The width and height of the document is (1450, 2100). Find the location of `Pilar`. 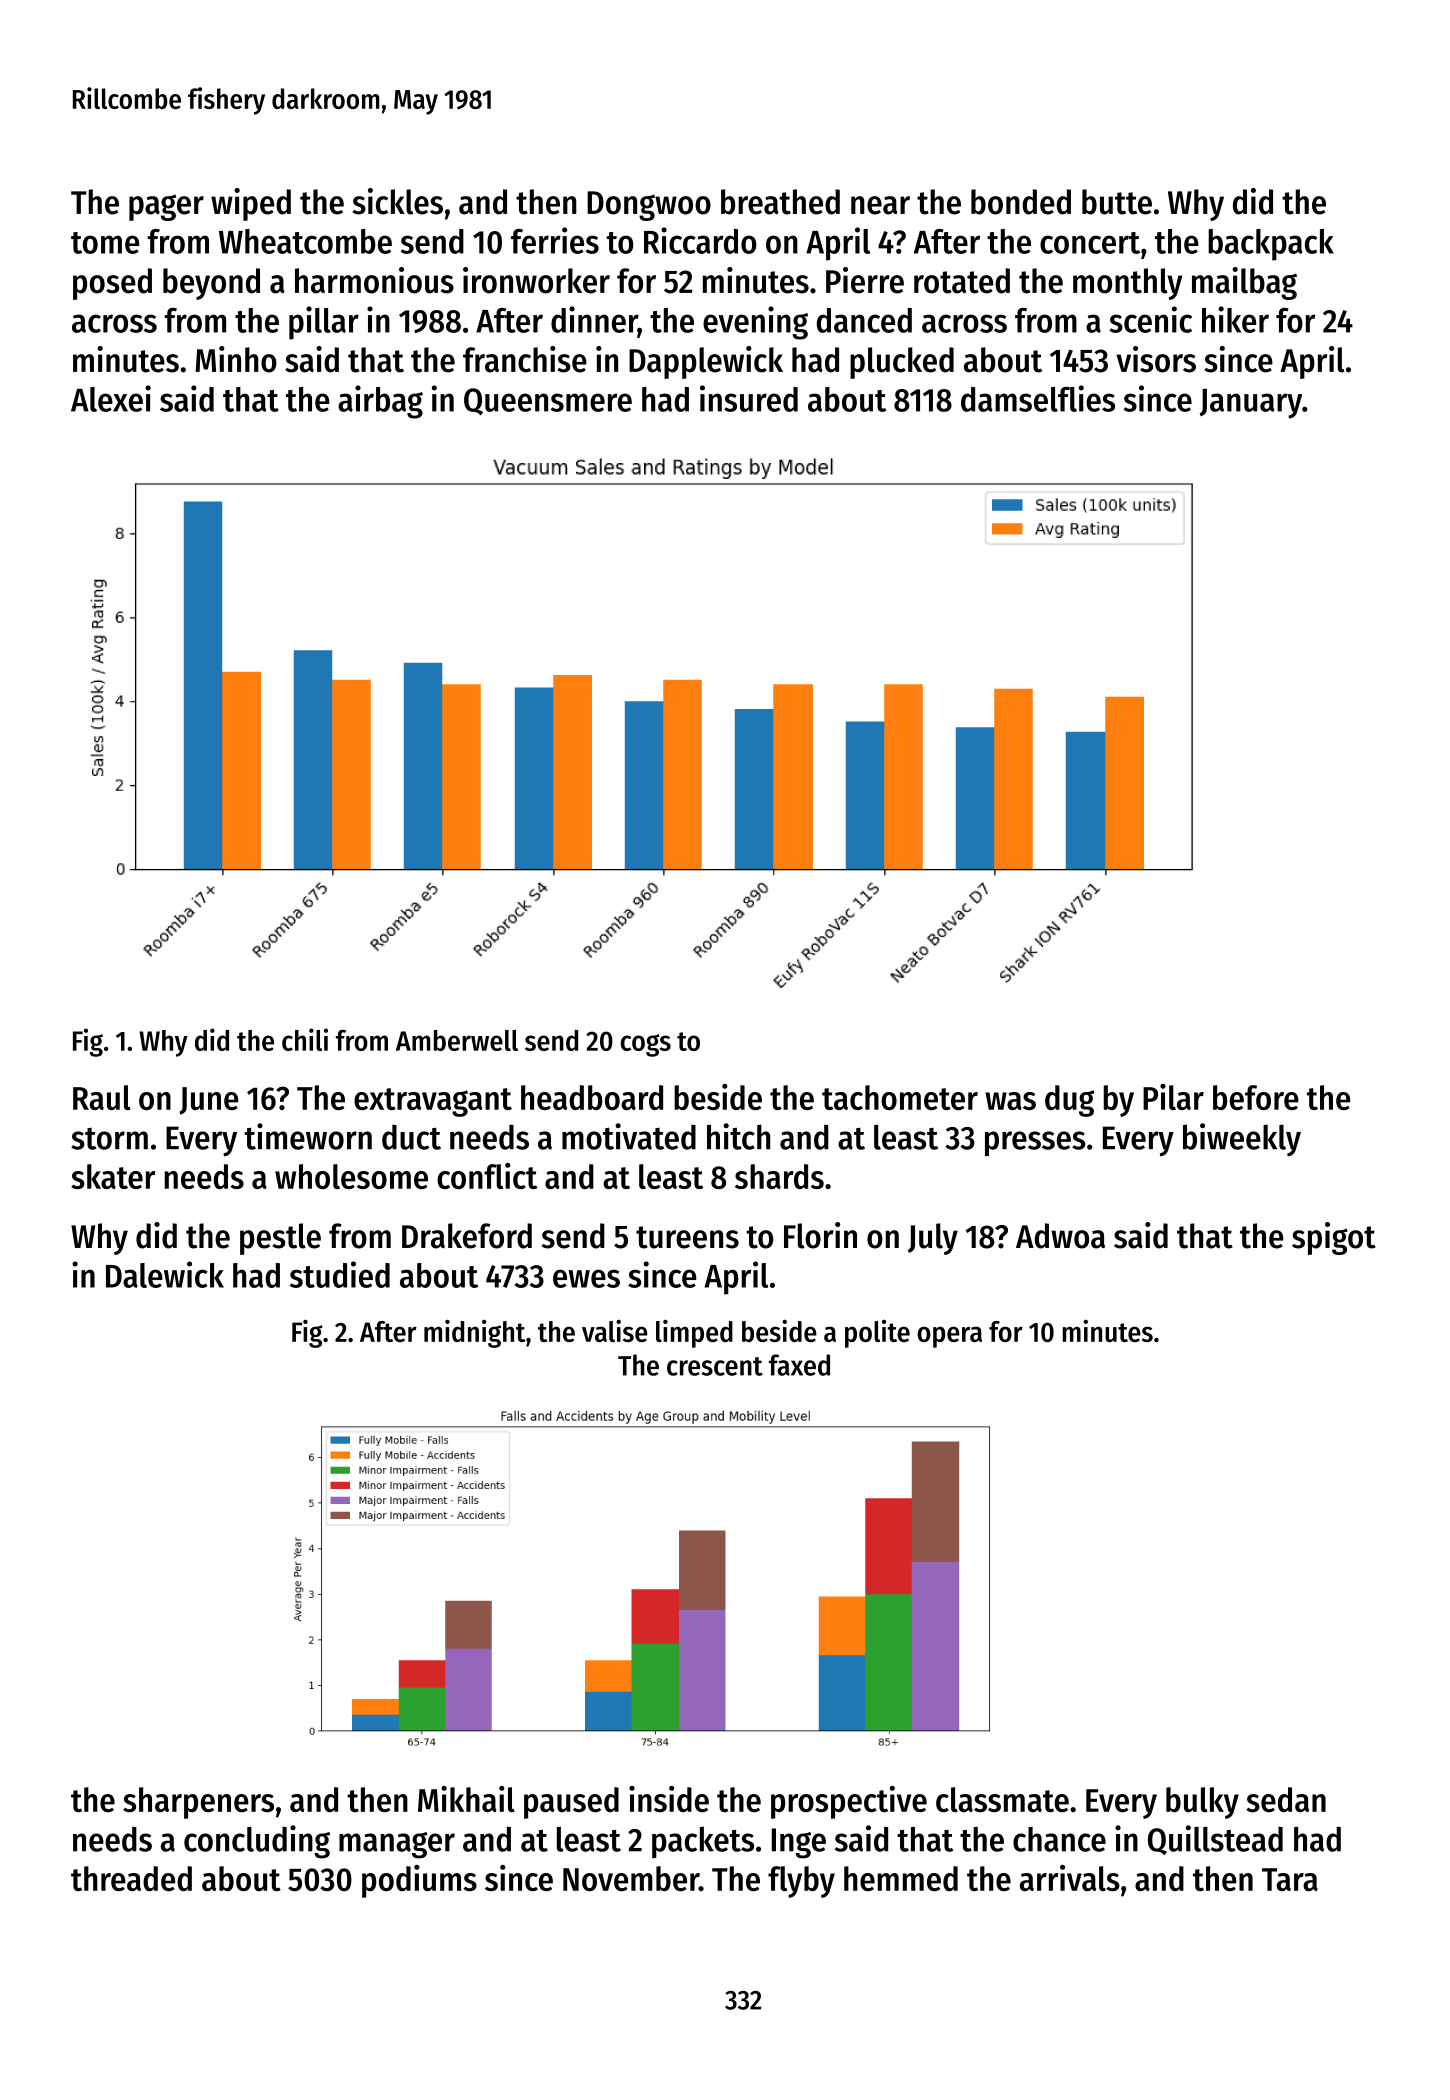

Pilar is located at coordinates (1173, 1097).
